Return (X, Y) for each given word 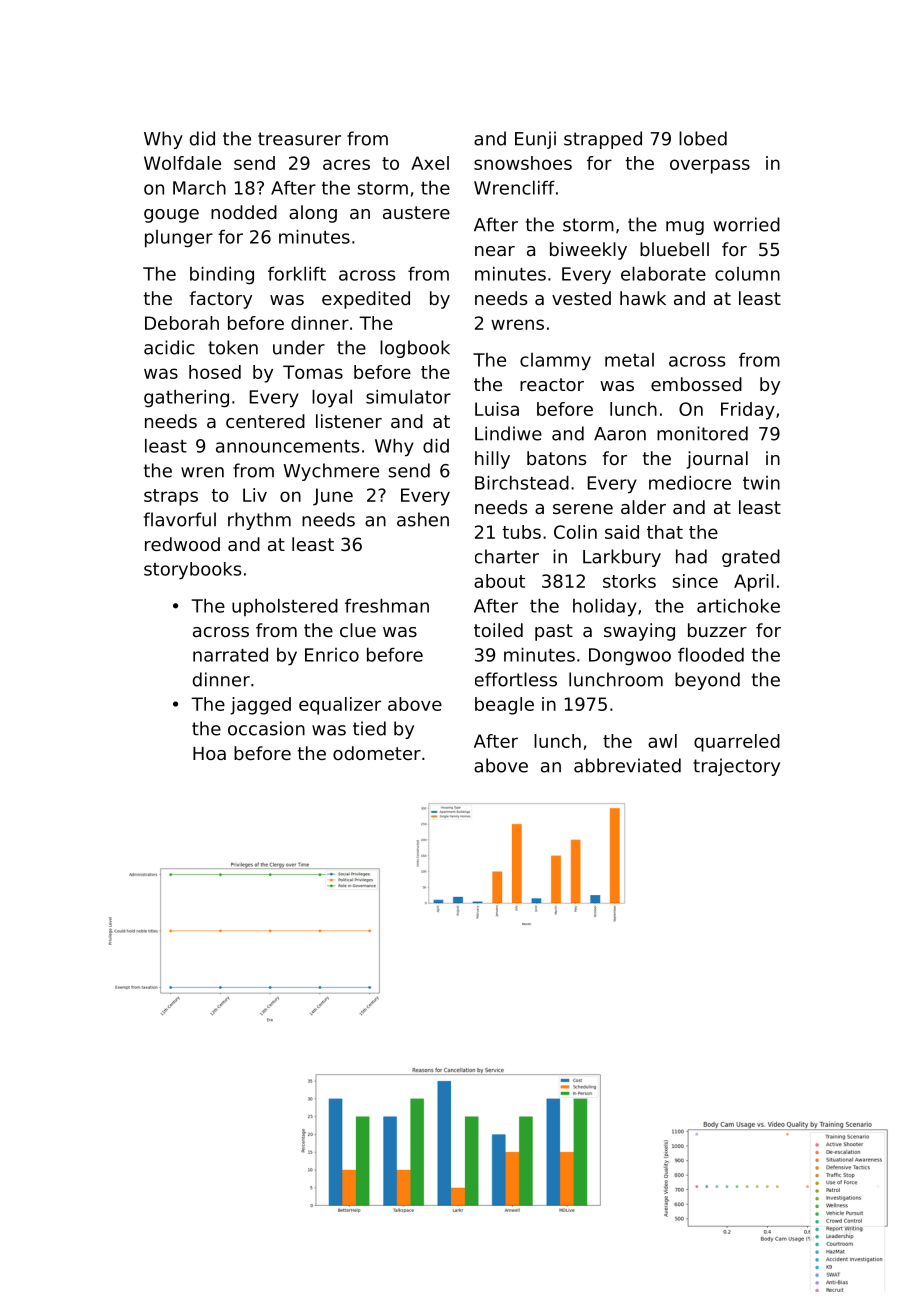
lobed (703, 138)
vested (581, 298)
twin (761, 483)
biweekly (588, 251)
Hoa (209, 753)
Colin (575, 532)
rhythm (259, 521)
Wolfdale (182, 163)
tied (369, 728)
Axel (430, 163)
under (299, 347)
